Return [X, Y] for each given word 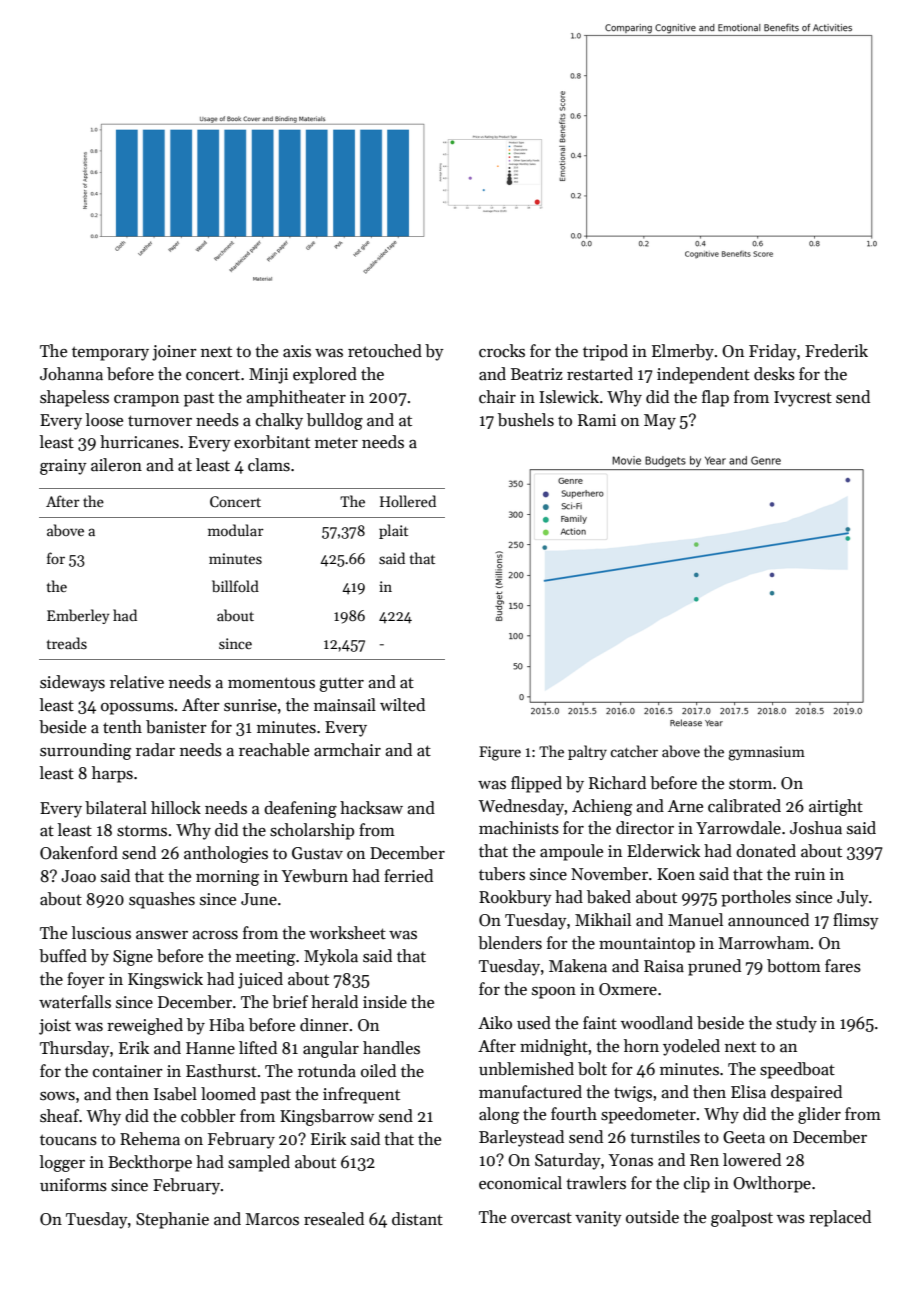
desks [774, 374]
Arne [685, 806]
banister [176, 727]
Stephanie [172, 1220]
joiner [174, 353]
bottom [794, 966]
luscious [101, 933]
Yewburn [314, 876]
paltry [587, 752]
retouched [385, 351]
